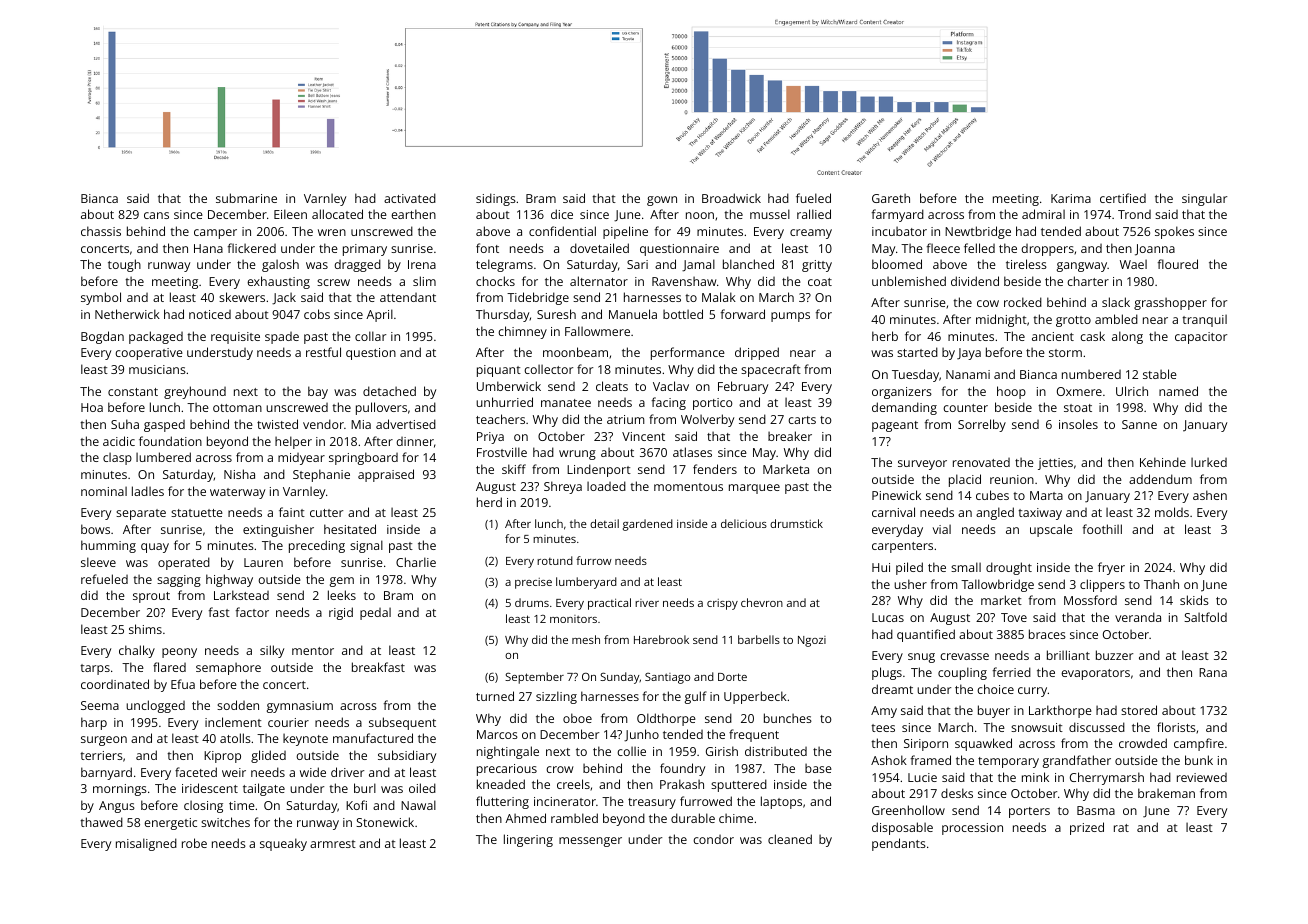  I want to click on squeaky, so click(283, 844).
